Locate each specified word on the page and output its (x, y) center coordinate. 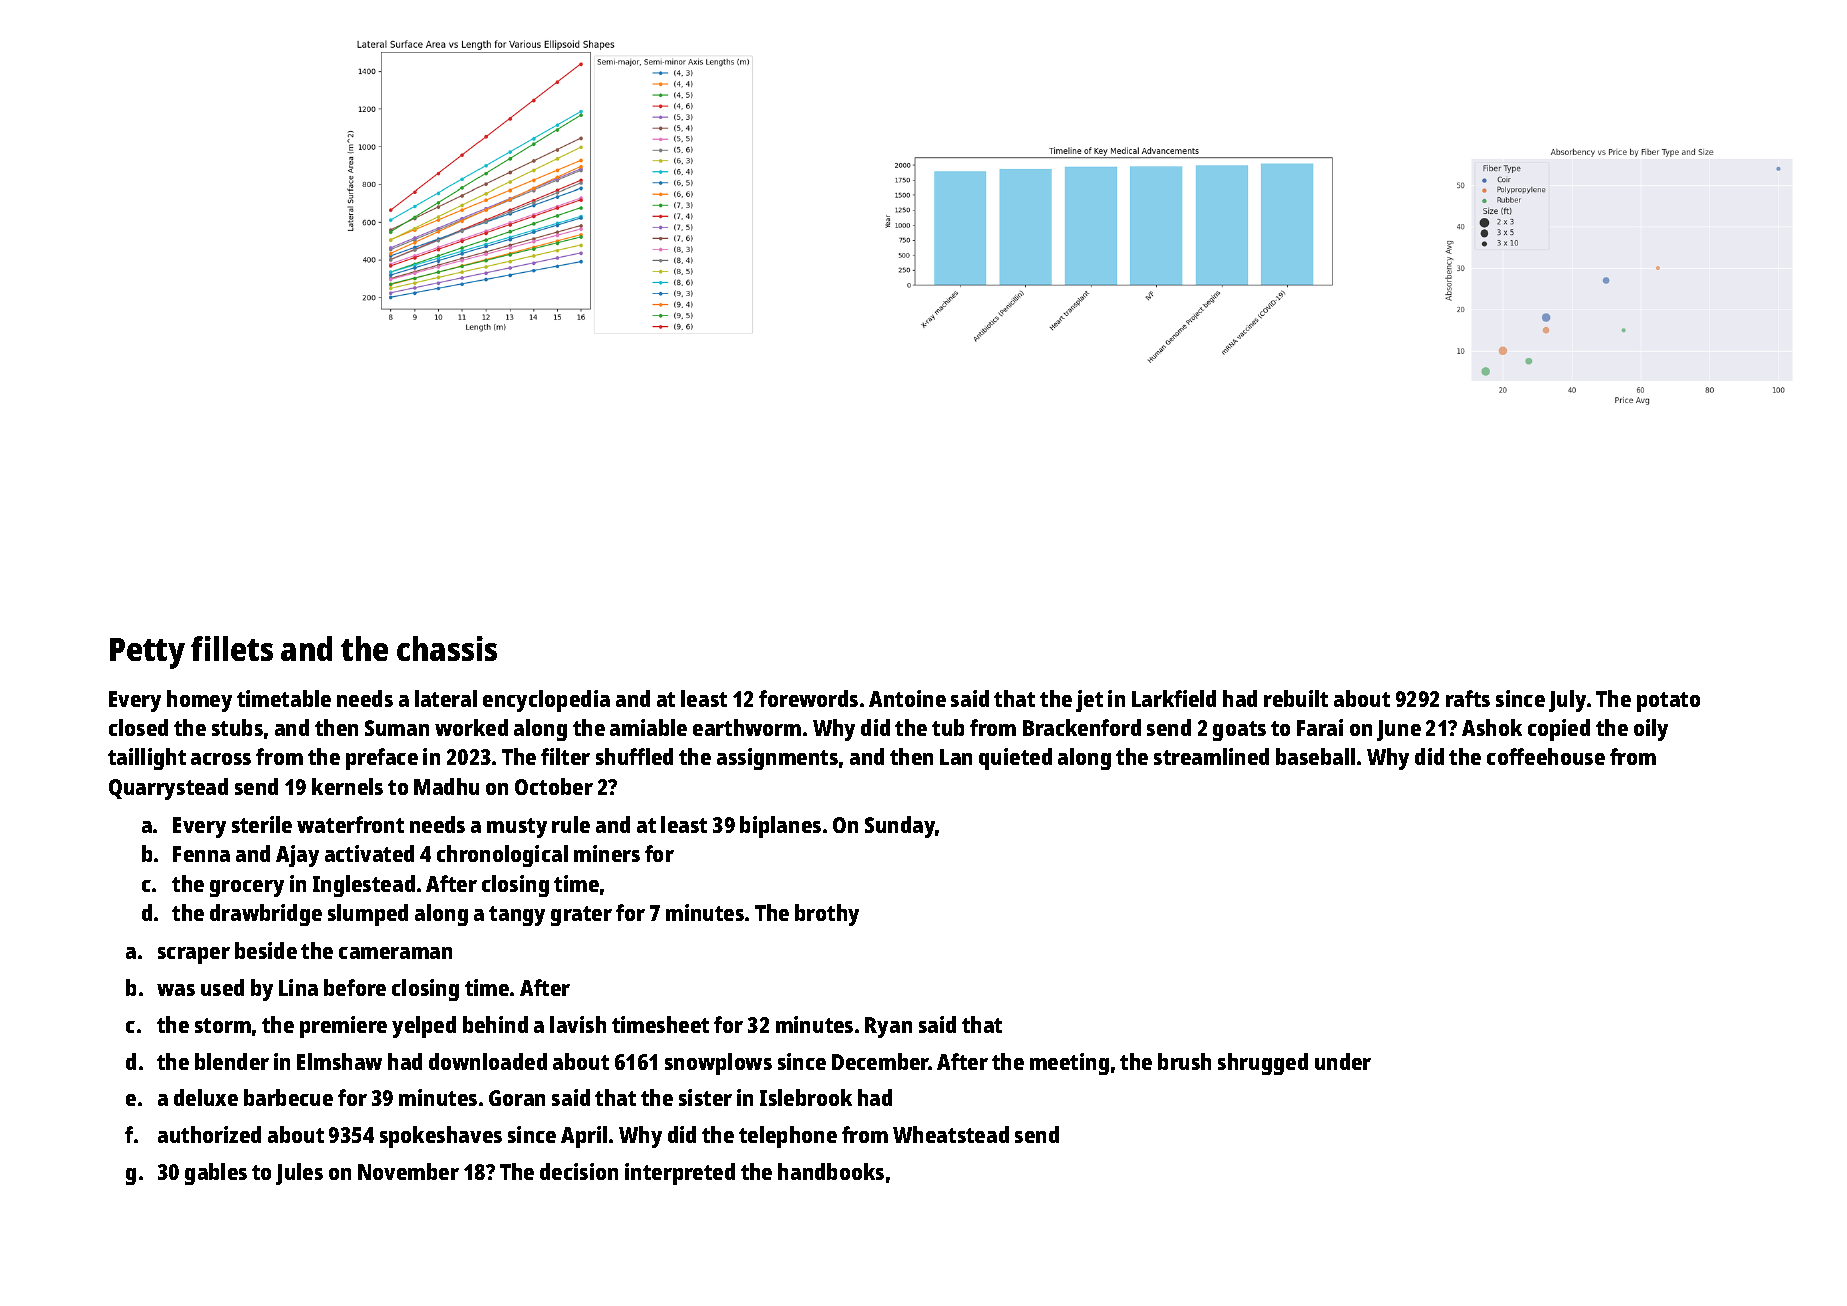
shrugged (1263, 1064)
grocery (247, 888)
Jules (299, 1174)
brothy (827, 915)
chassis (447, 648)
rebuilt (1296, 698)
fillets (232, 648)
